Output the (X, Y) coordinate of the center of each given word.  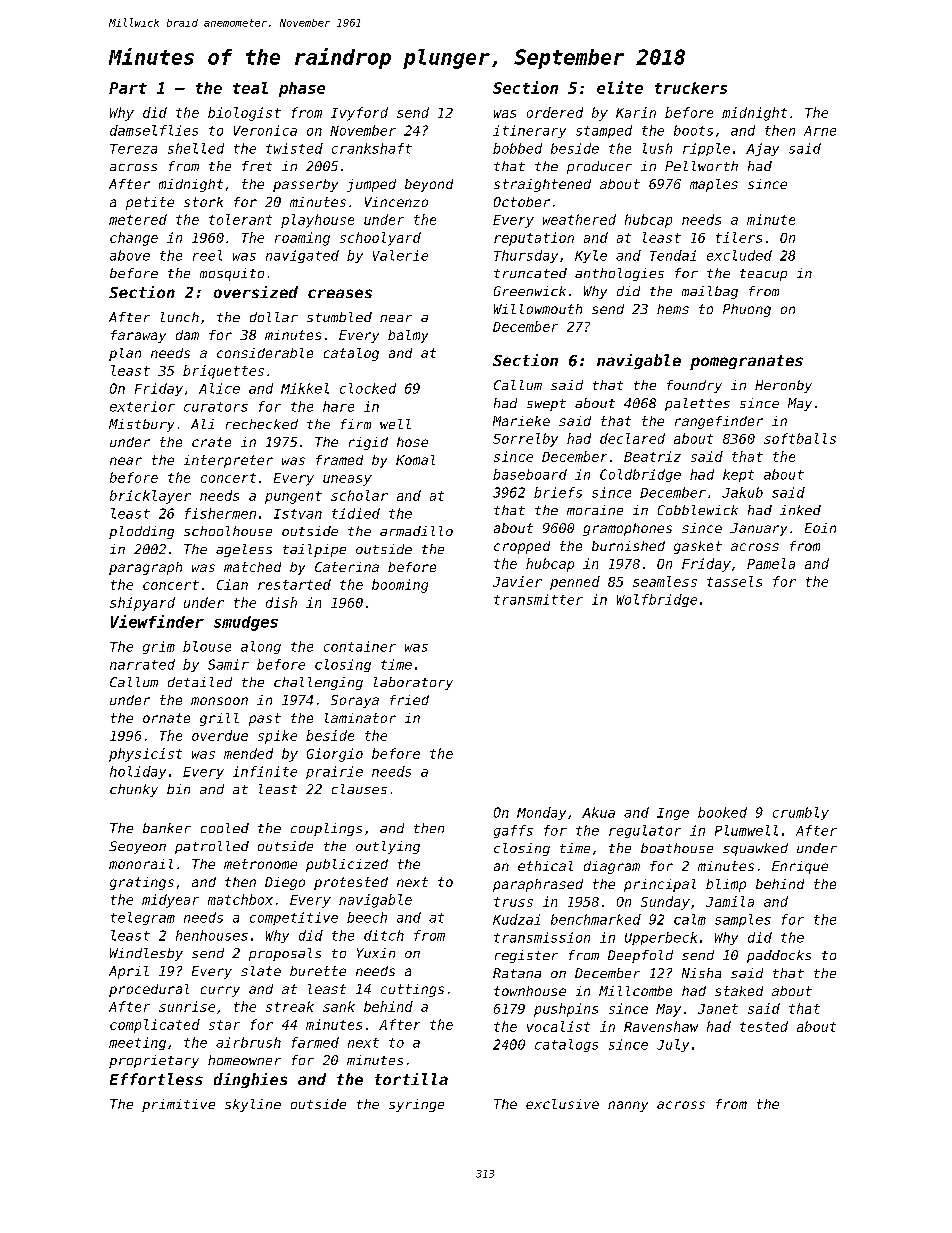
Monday (541, 813)
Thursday (526, 256)
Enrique (800, 867)
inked (800, 510)
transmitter (538, 599)
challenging (318, 683)
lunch (180, 317)
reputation (534, 239)
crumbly (801, 813)
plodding (141, 532)
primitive (178, 1105)
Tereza (133, 149)
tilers (739, 237)
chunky (134, 790)
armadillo (416, 531)
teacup (763, 275)
